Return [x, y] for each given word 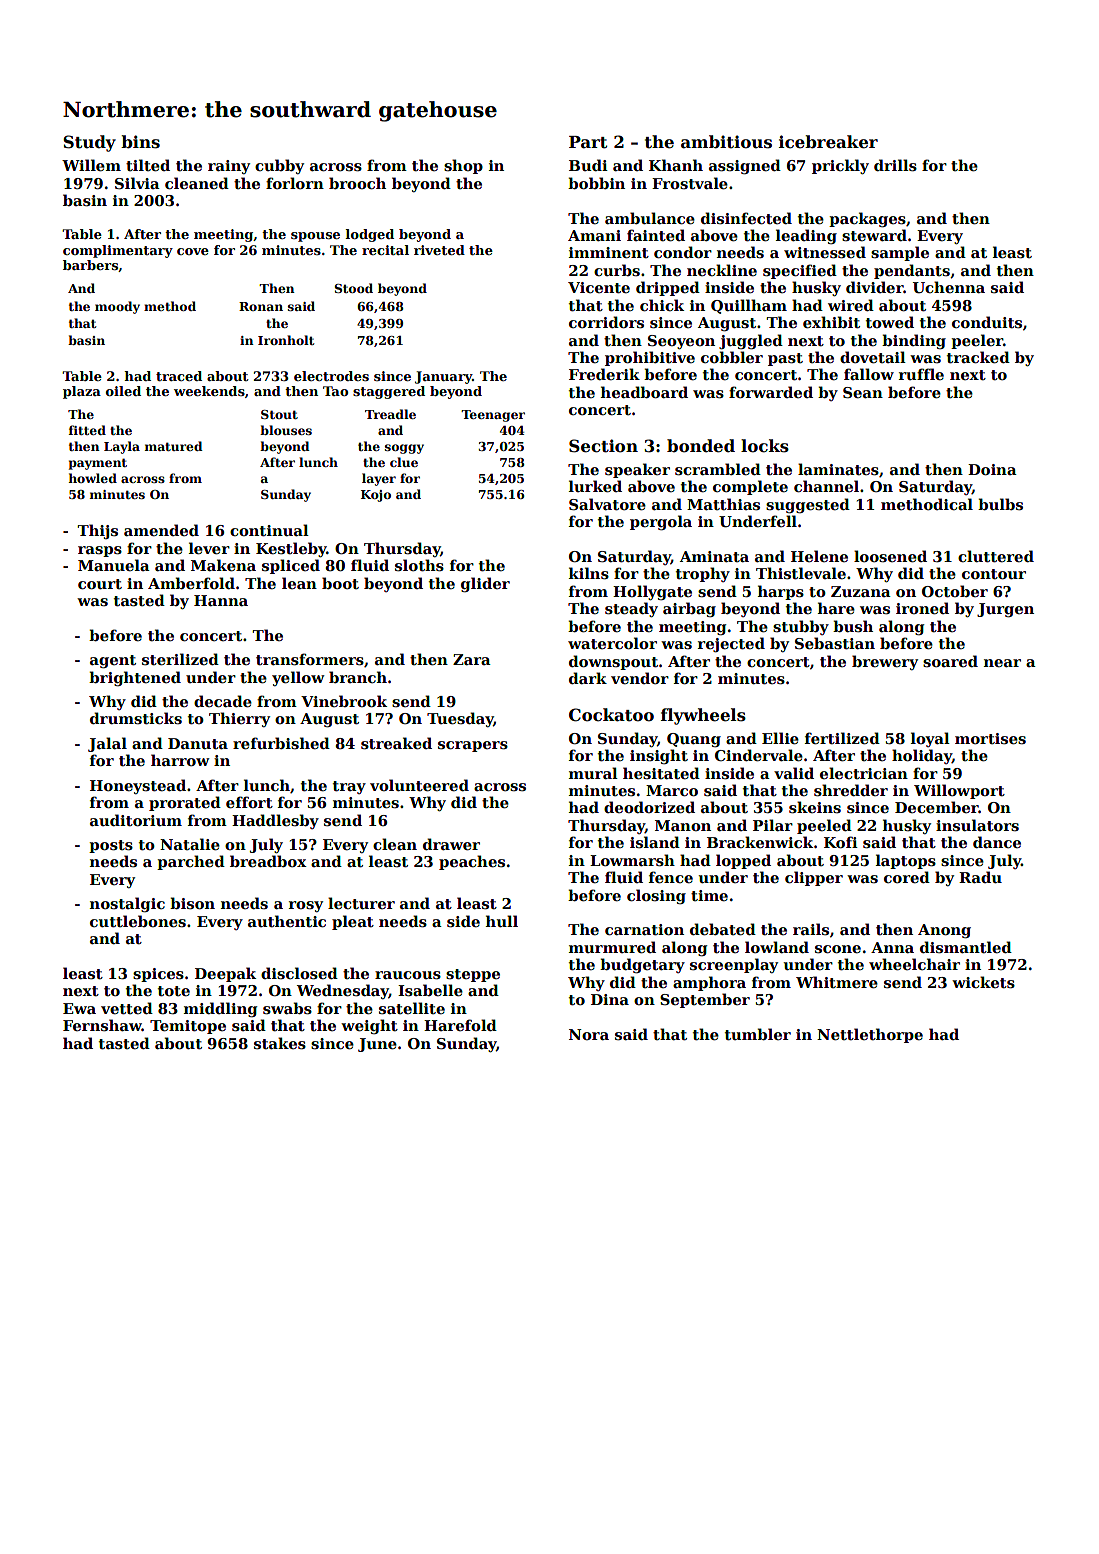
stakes [280, 1043]
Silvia [137, 183]
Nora [589, 1034]
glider [485, 584]
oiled [123, 391]
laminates [838, 469]
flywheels [703, 716]
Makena [223, 565]
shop [463, 166]
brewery [885, 662]
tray [349, 787]
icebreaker [828, 142]
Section [603, 446]
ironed [922, 608]
